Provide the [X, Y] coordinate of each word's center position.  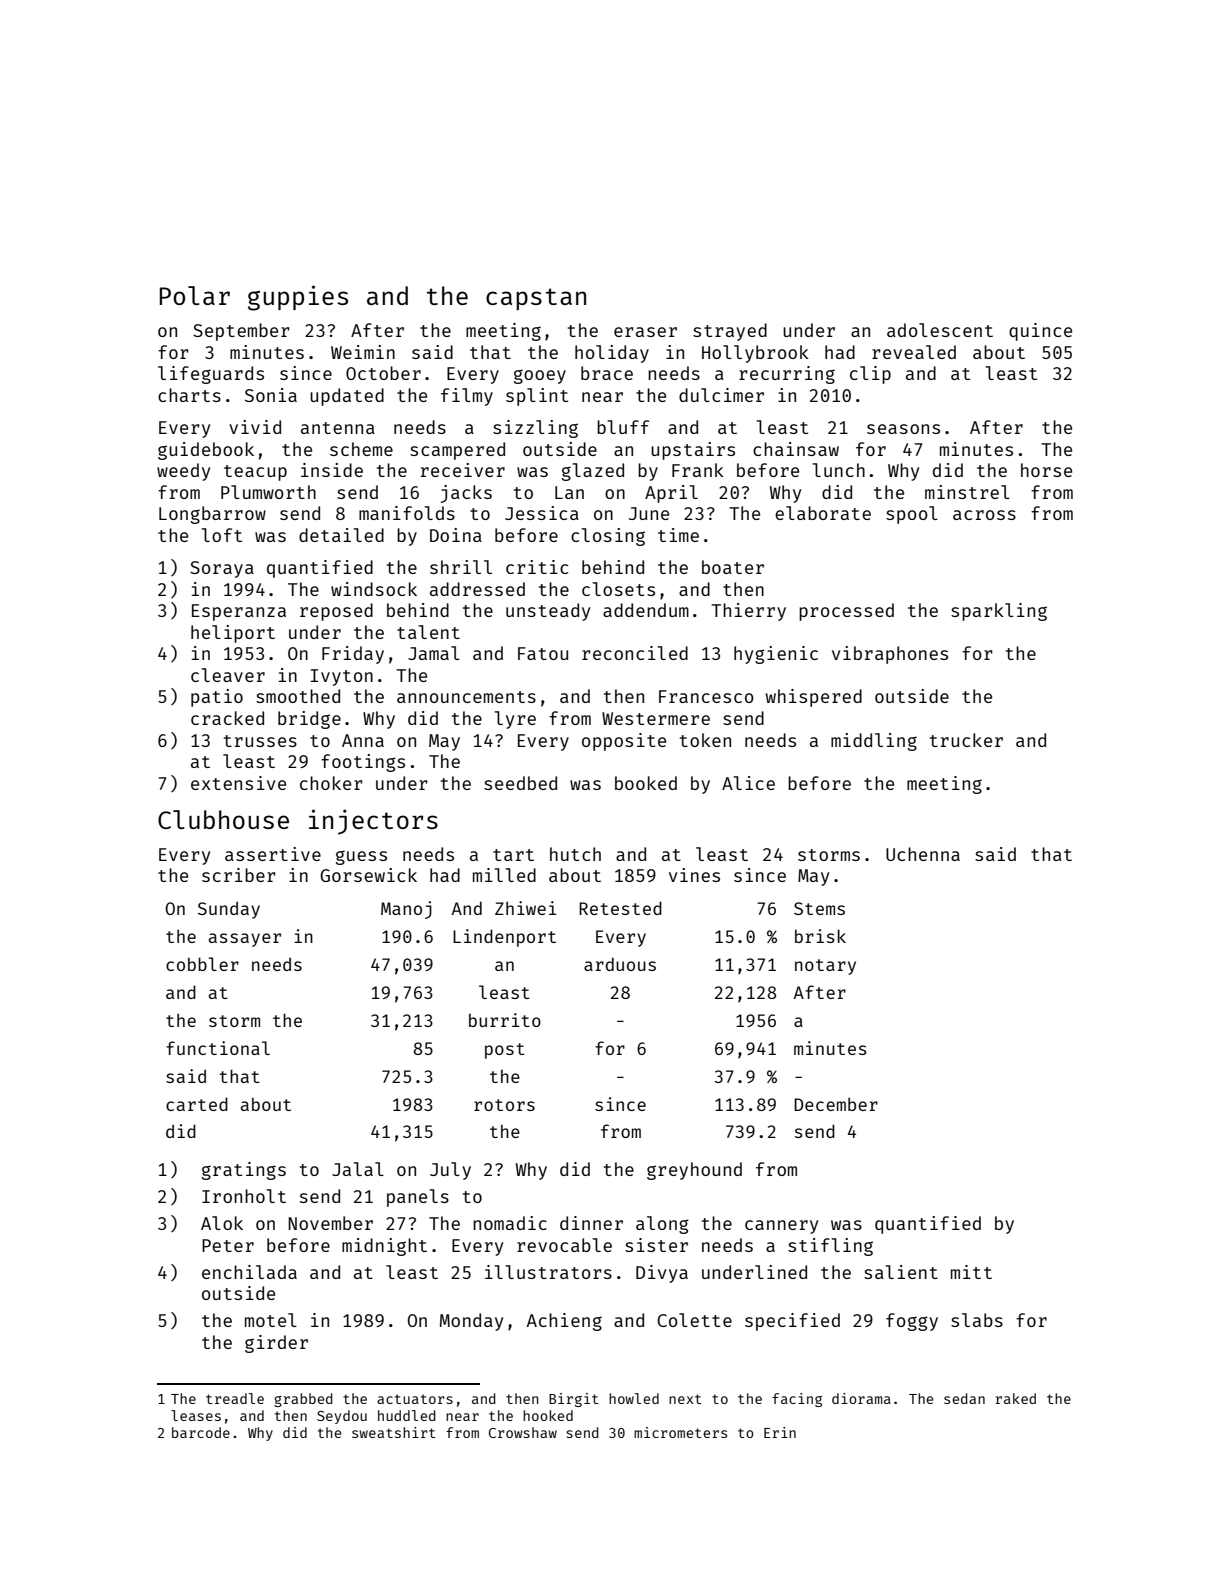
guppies [298, 298]
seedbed [520, 783]
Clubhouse [223, 819]
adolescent [940, 330]
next [685, 1399]
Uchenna [923, 854]
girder [276, 1344]
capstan [536, 299]
